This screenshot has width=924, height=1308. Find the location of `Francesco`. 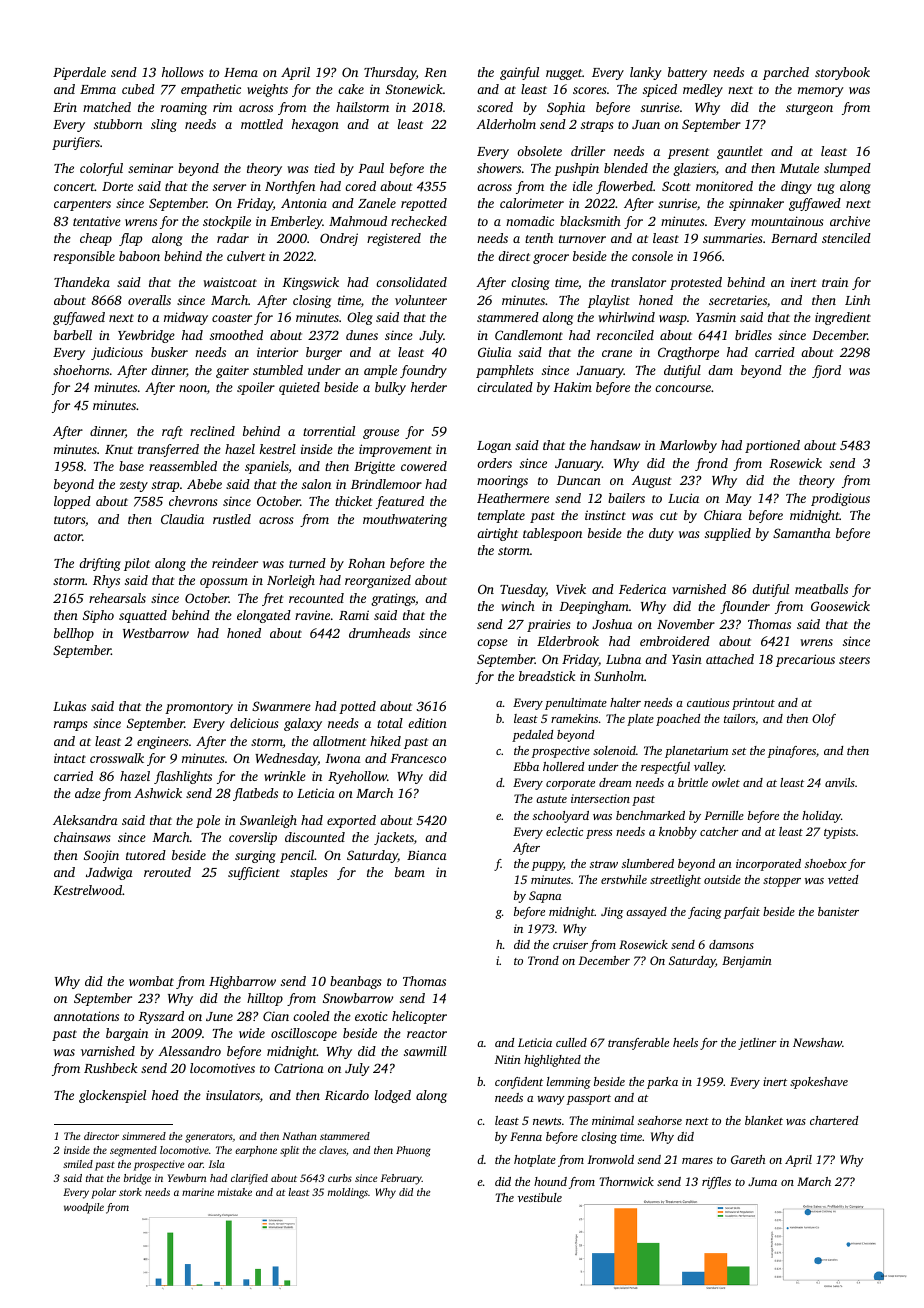

Francesco is located at coordinates (418, 758).
